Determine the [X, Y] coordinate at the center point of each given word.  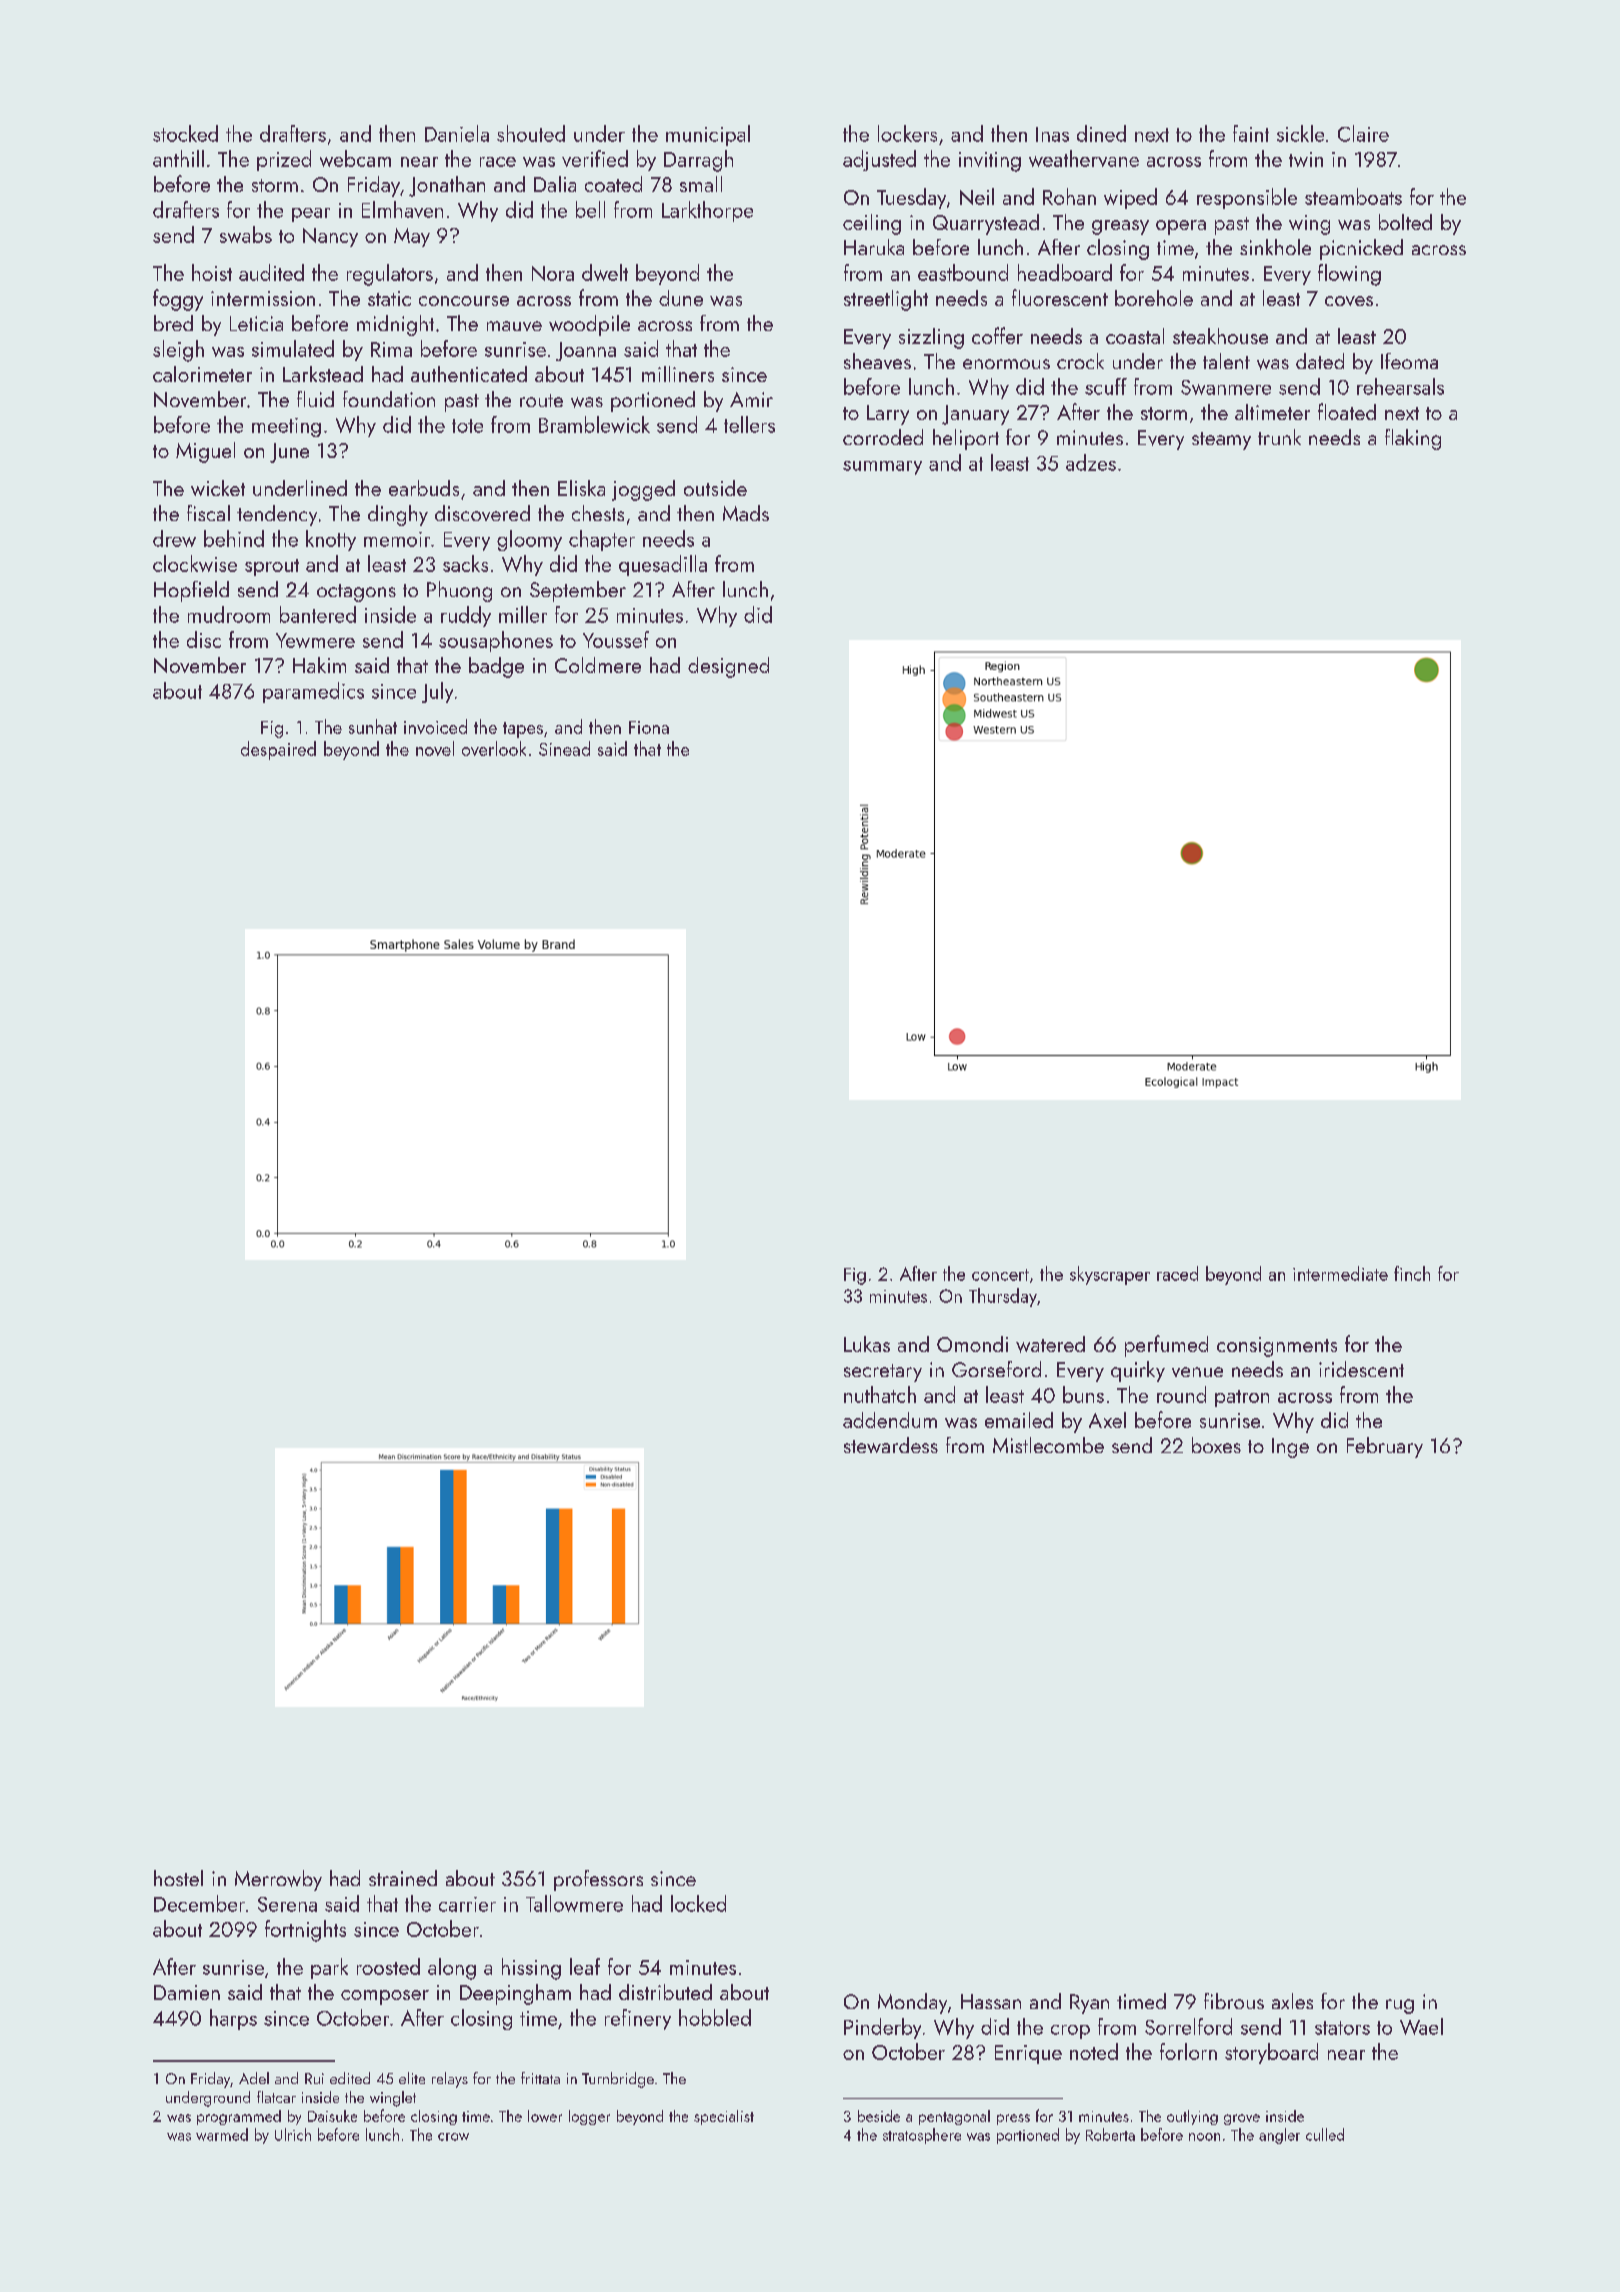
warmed [222, 2134]
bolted [1405, 222]
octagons [356, 593]
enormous [1006, 364]
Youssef [616, 639]
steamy [1221, 441]
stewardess [891, 1445]
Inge [1290, 1448]
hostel [178, 1878]
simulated [293, 348]
